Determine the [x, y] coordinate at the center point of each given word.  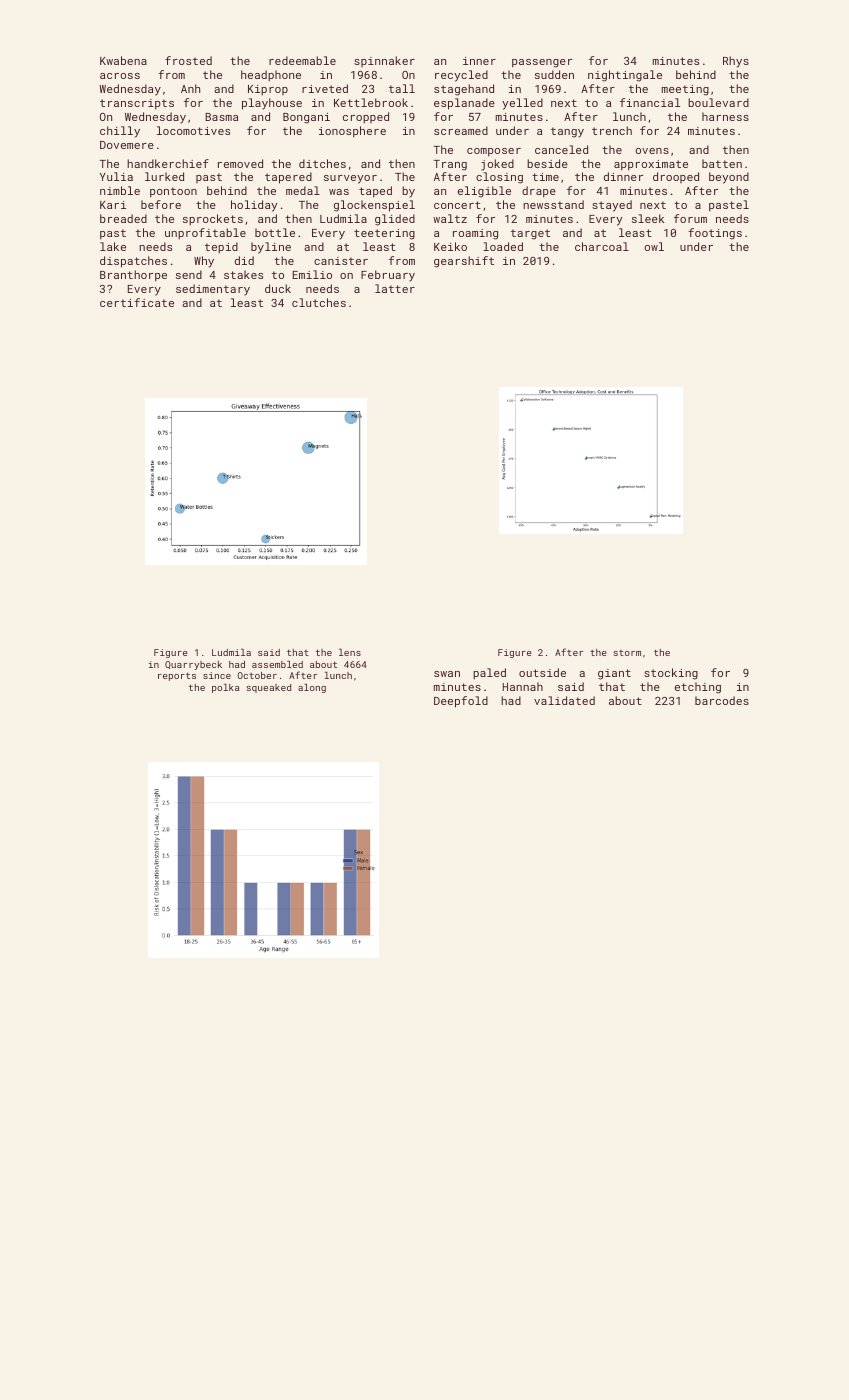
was [339, 192]
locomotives [193, 130]
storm [627, 653]
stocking [671, 674]
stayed [612, 206]
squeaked [269, 688]
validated [564, 700]
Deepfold [461, 702]
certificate [137, 302]
